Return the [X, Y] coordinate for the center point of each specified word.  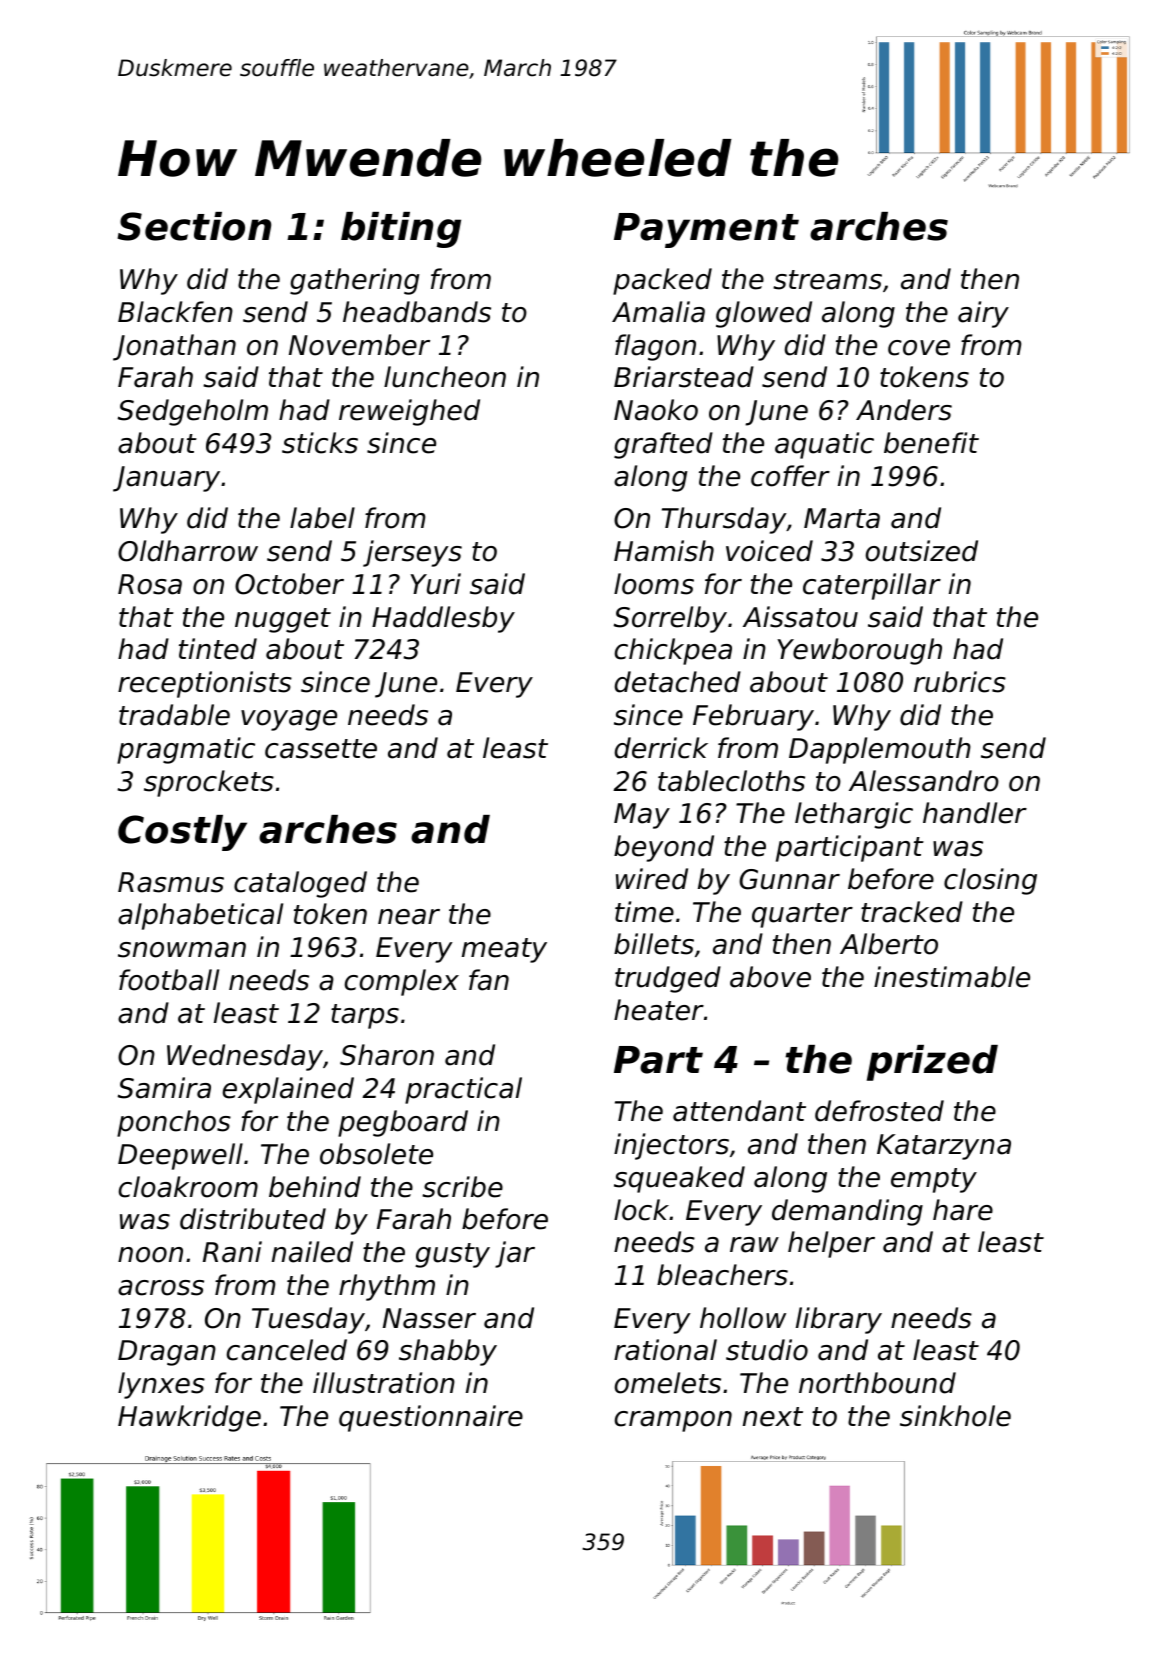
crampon [673, 1421]
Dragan [167, 1353]
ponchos [174, 1123]
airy [983, 314]
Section [194, 226]
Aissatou [800, 617]
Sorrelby [670, 619]
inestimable [952, 977]
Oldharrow [188, 551]
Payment [706, 230]
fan [489, 980]
